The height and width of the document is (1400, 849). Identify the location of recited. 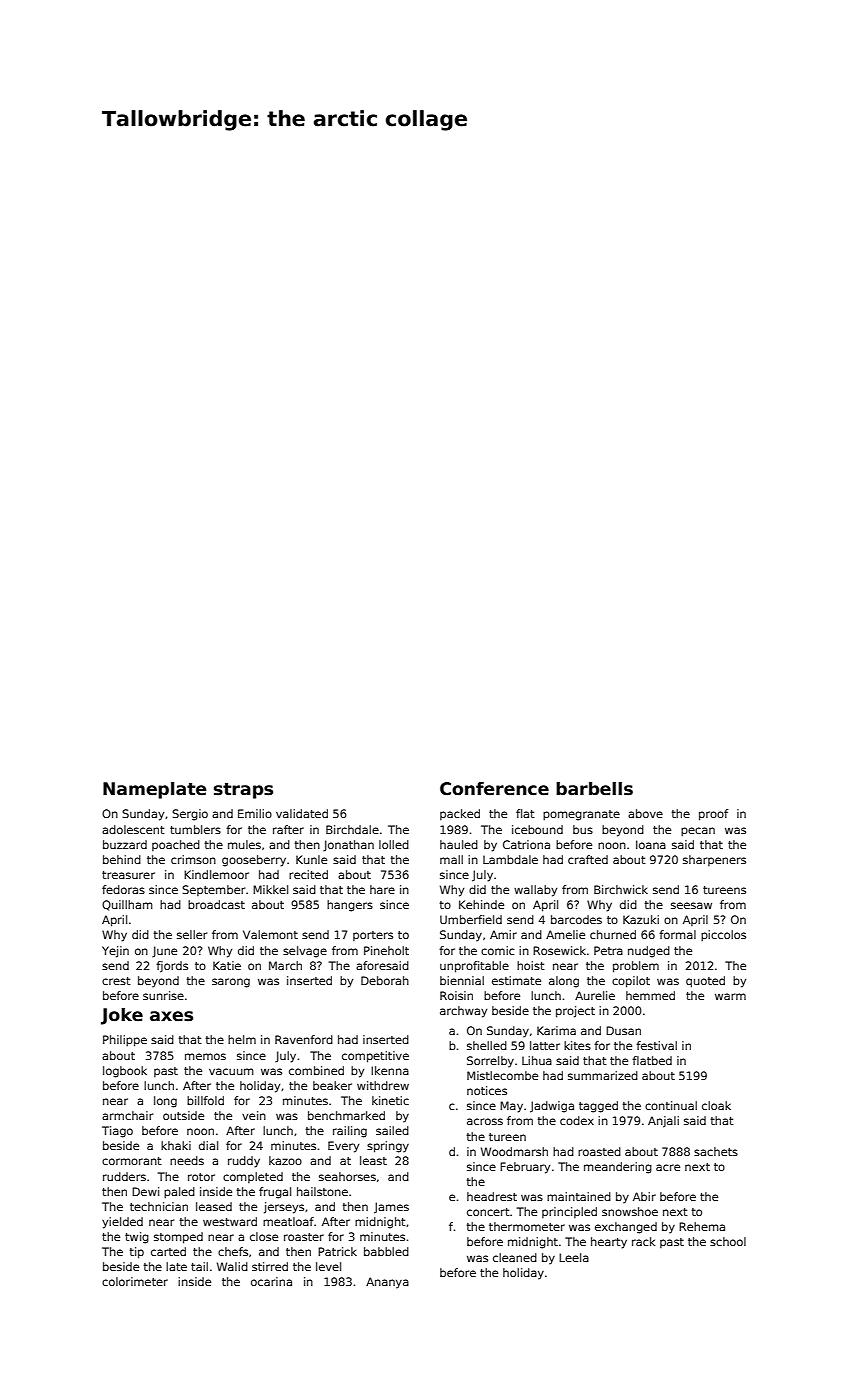
(308, 874).
